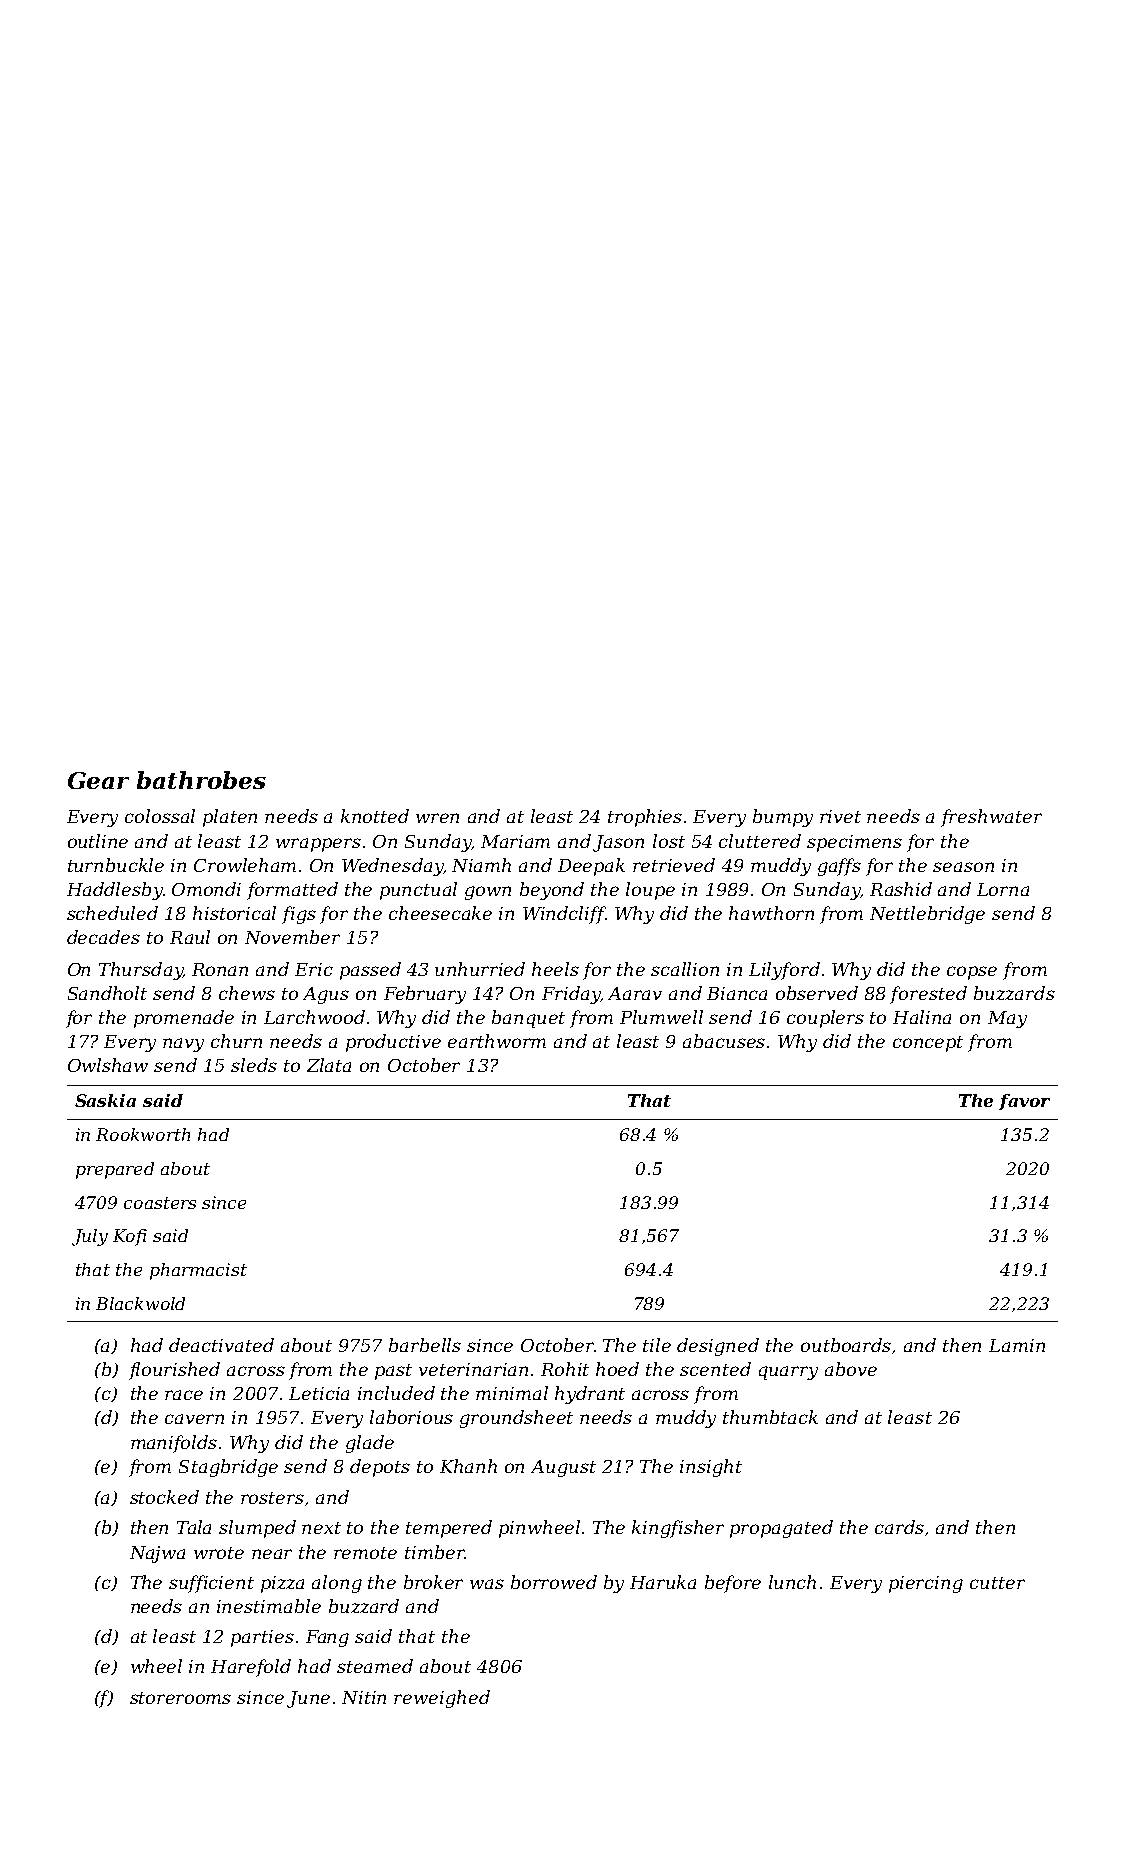 The height and width of the screenshot is (1851, 1124). Describe the element at coordinates (468, 1466) in the screenshot. I see `Khanh` at that location.
